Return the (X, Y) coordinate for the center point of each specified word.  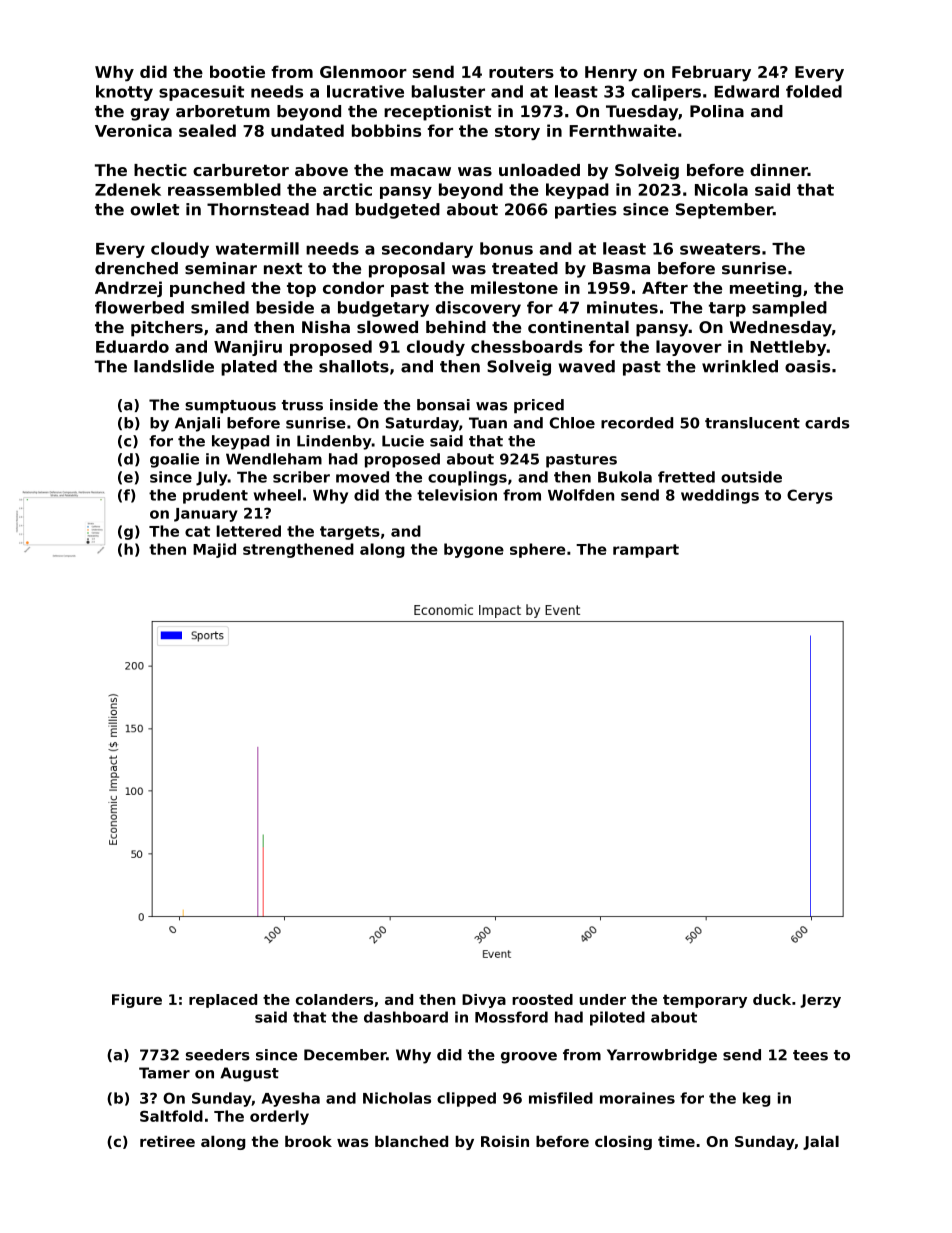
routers (521, 72)
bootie (237, 71)
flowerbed (139, 307)
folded (814, 91)
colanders (334, 999)
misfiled (561, 1098)
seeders (218, 1055)
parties (586, 211)
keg (756, 1099)
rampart (646, 551)
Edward (746, 91)
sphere (538, 550)
